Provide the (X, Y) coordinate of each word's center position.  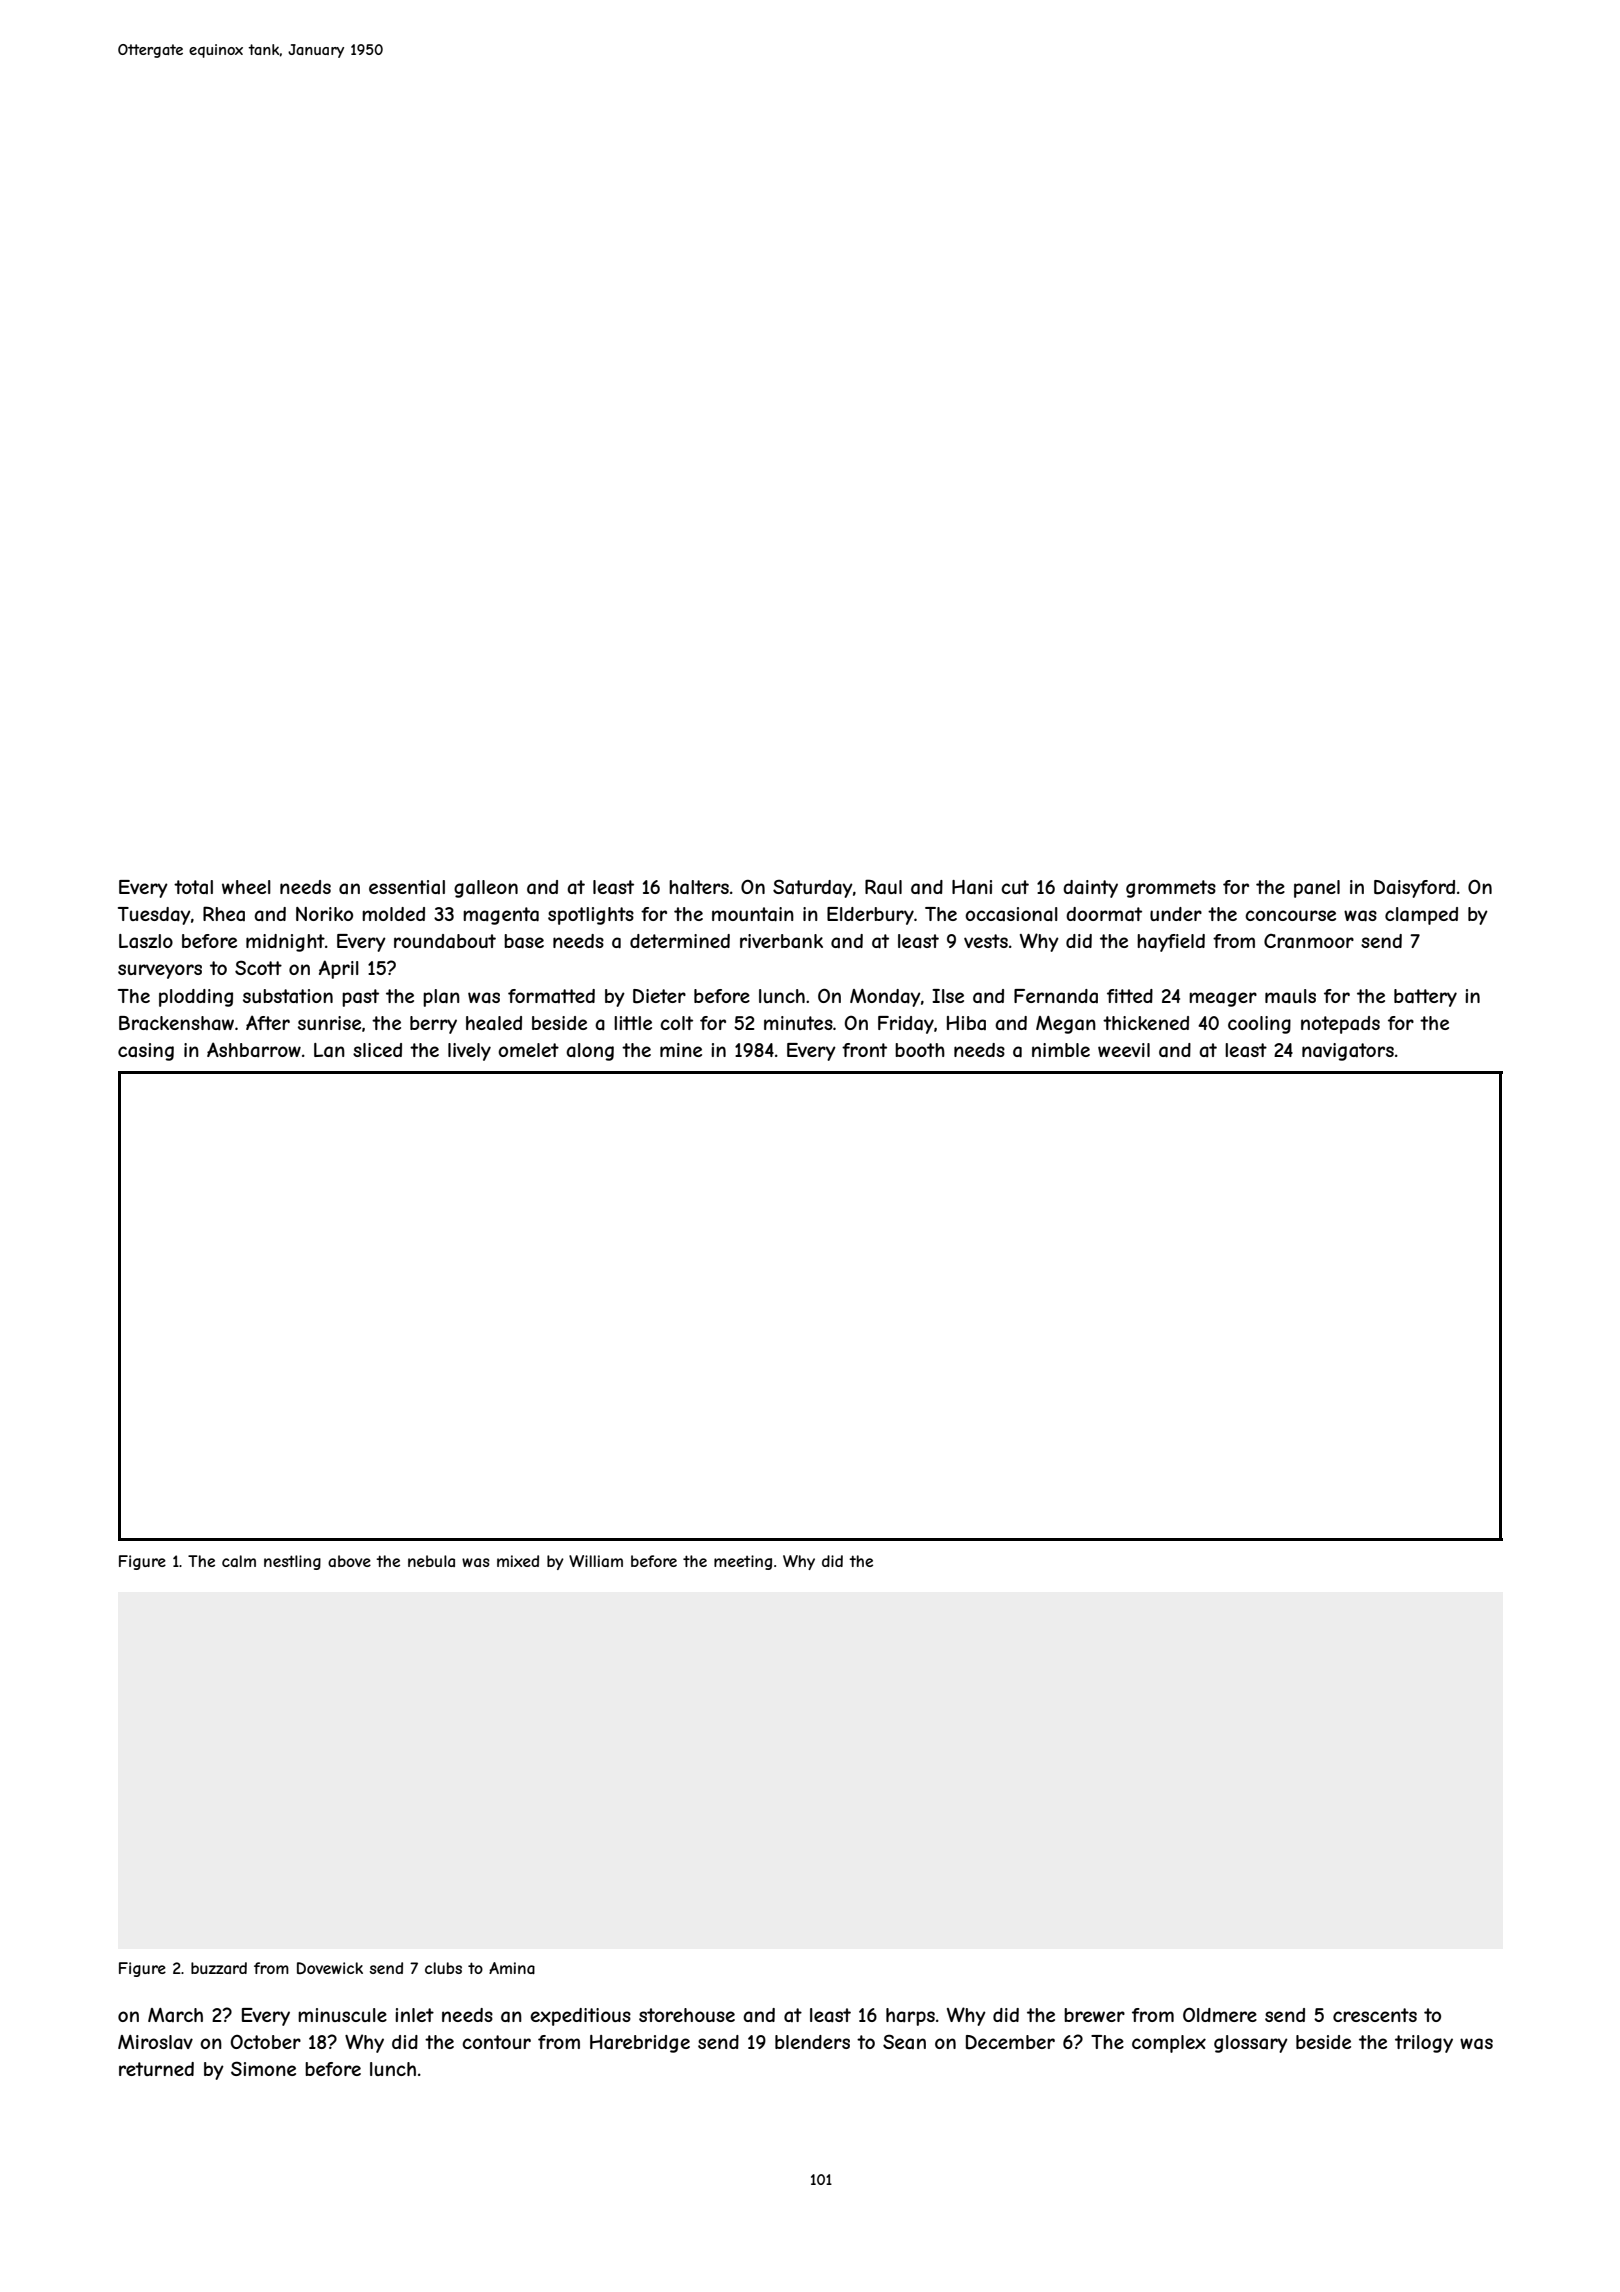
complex (1169, 2044)
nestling (292, 1562)
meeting (743, 1562)
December (1010, 2042)
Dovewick (330, 1968)
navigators (1348, 1052)
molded (393, 914)
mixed (518, 1561)
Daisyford (1414, 889)
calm (239, 1561)
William (596, 1561)
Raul (883, 887)
